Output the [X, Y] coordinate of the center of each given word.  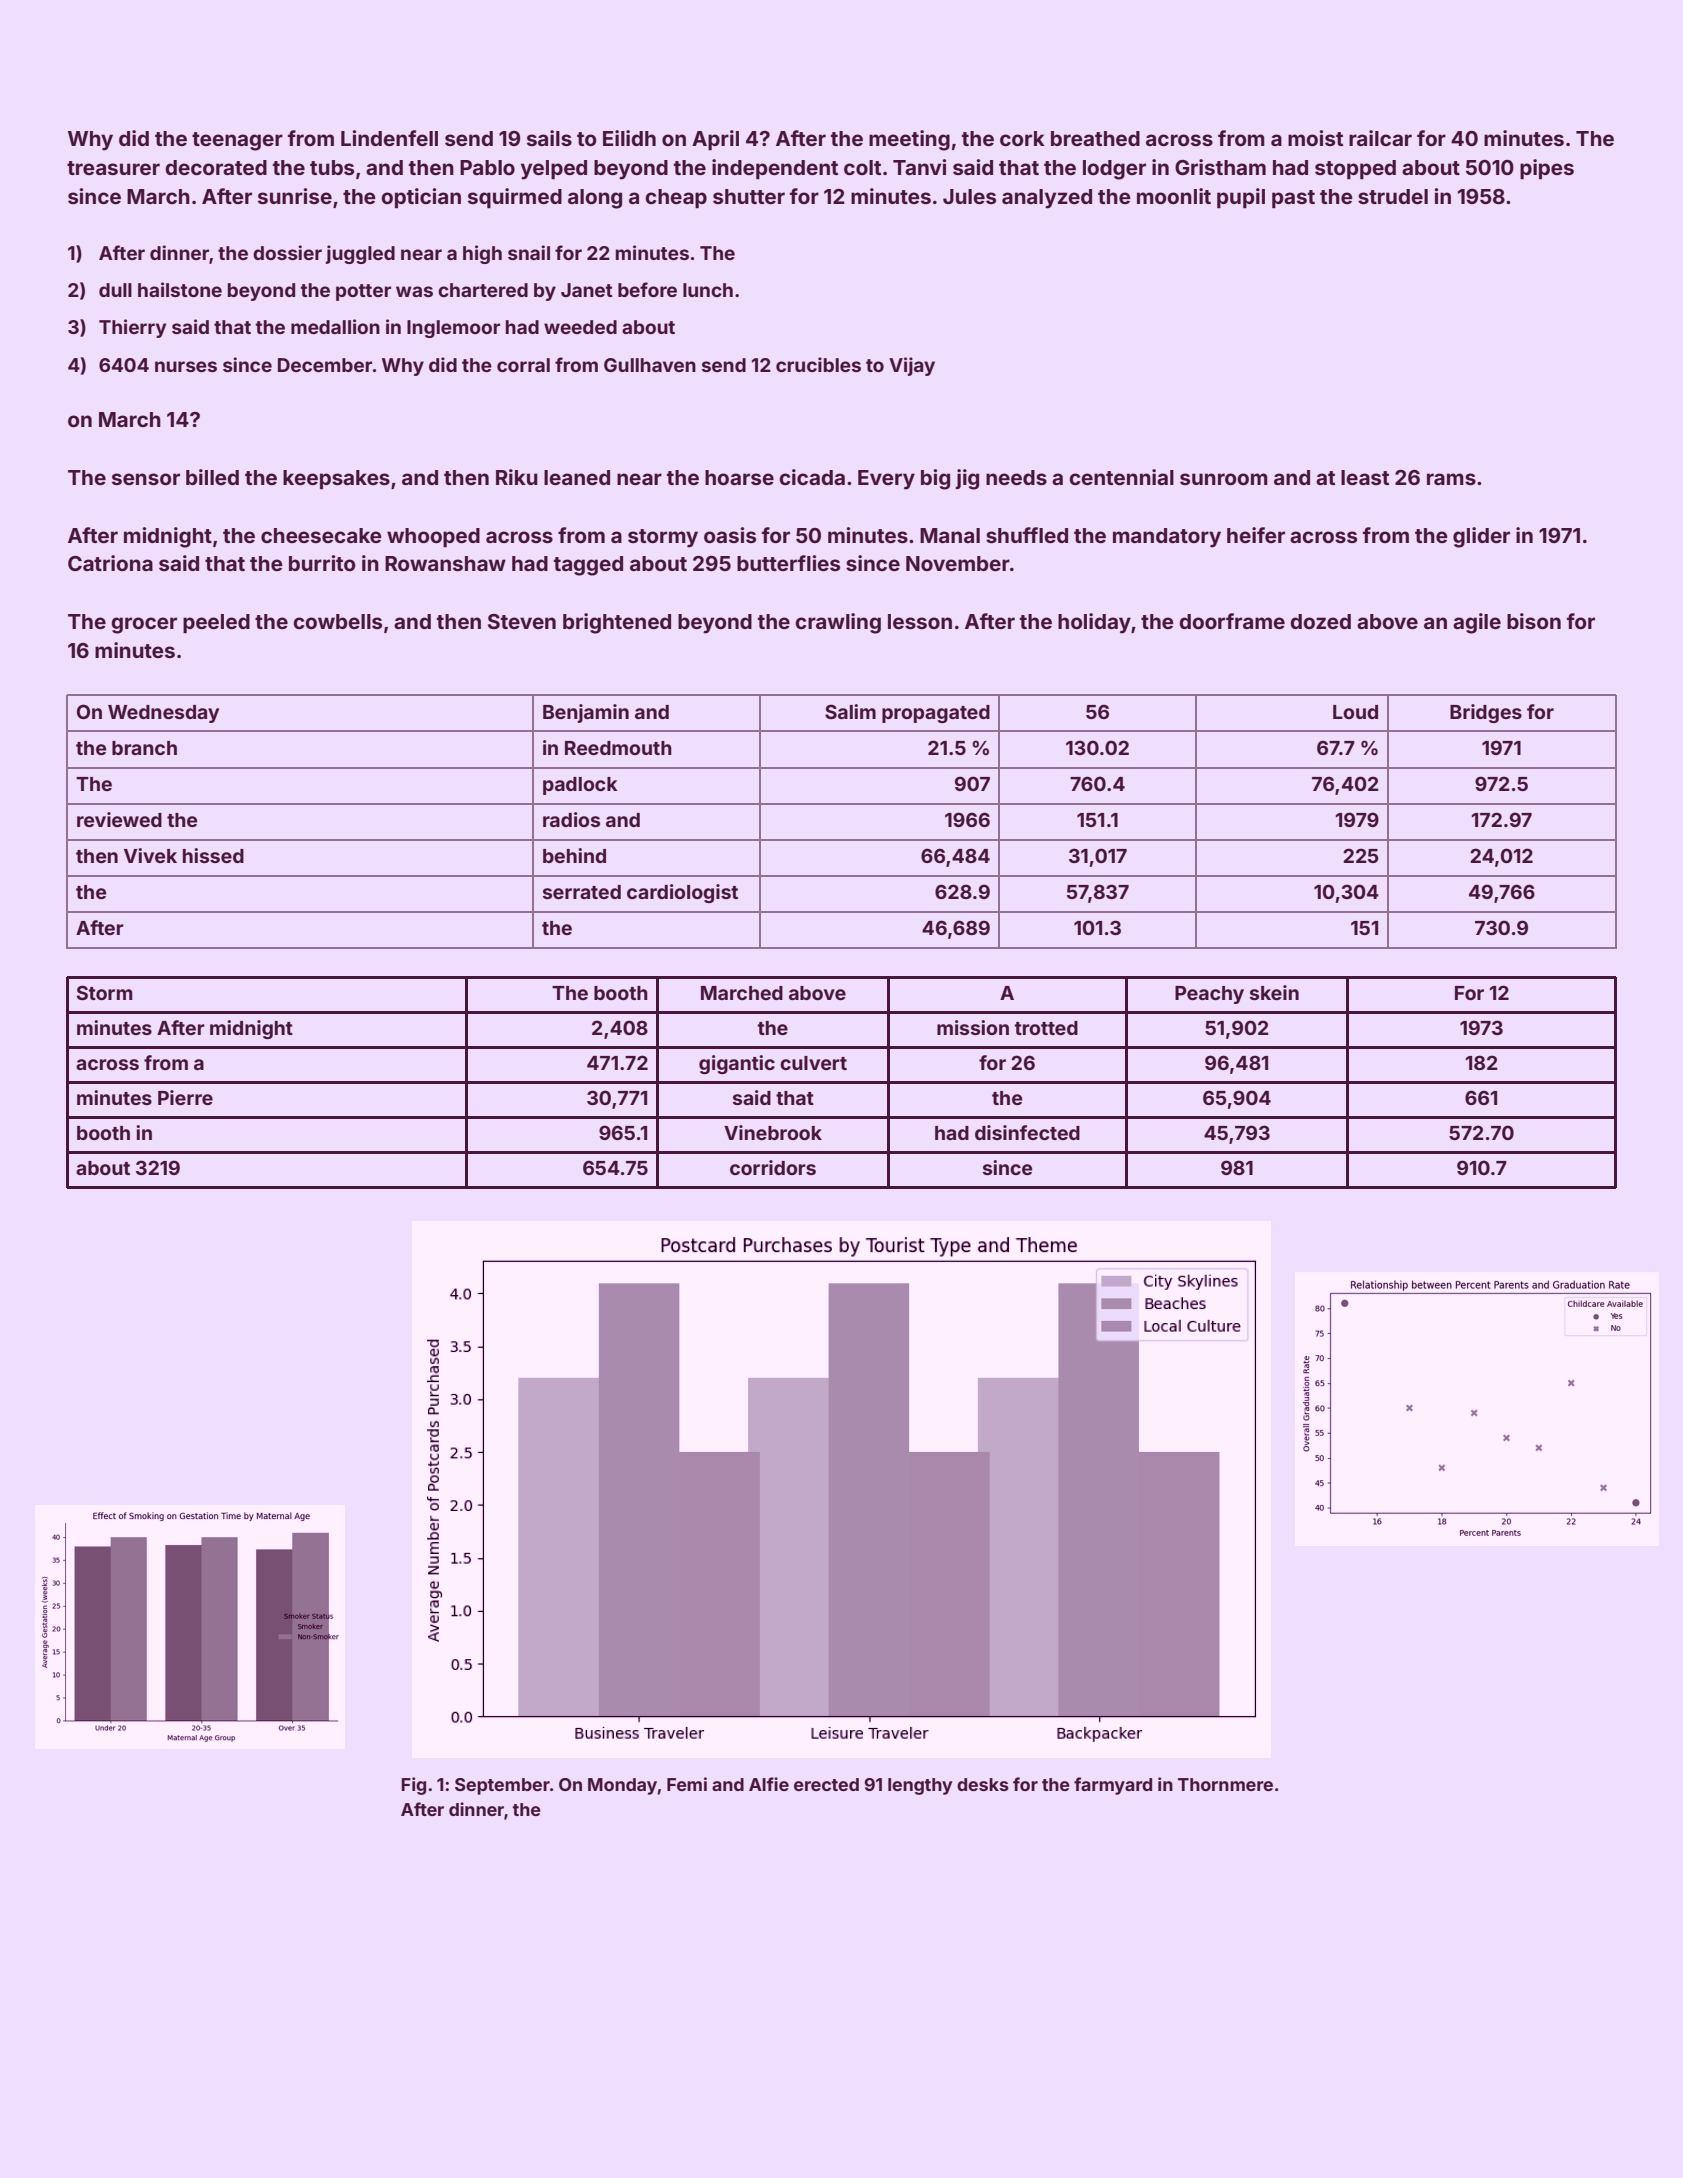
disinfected [1027, 1132]
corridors [773, 1167]
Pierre [185, 1097]
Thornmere [1225, 1784]
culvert [813, 1063]
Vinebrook [773, 1132]
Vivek [150, 855]
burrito [322, 563]
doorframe [1232, 621]
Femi [687, 1784]
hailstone [180, 289]
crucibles [818, 364]
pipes [1547, 169]
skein [1274, 992]
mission [973, 1027]
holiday [1094, 623]
